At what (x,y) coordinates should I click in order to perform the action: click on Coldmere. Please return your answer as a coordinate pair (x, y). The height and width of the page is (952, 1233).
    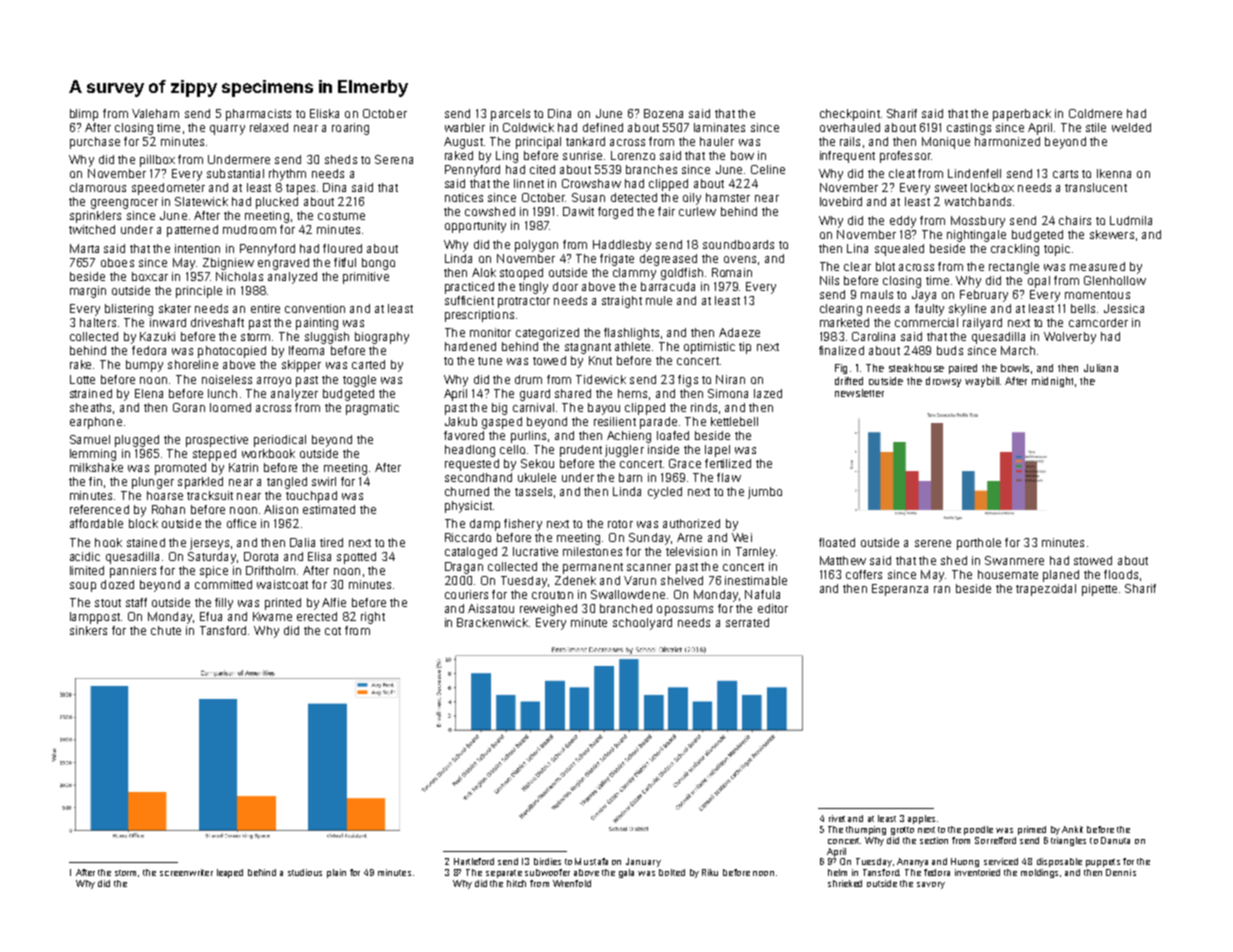
    Looking at the image, I should click on (1095, 113).
